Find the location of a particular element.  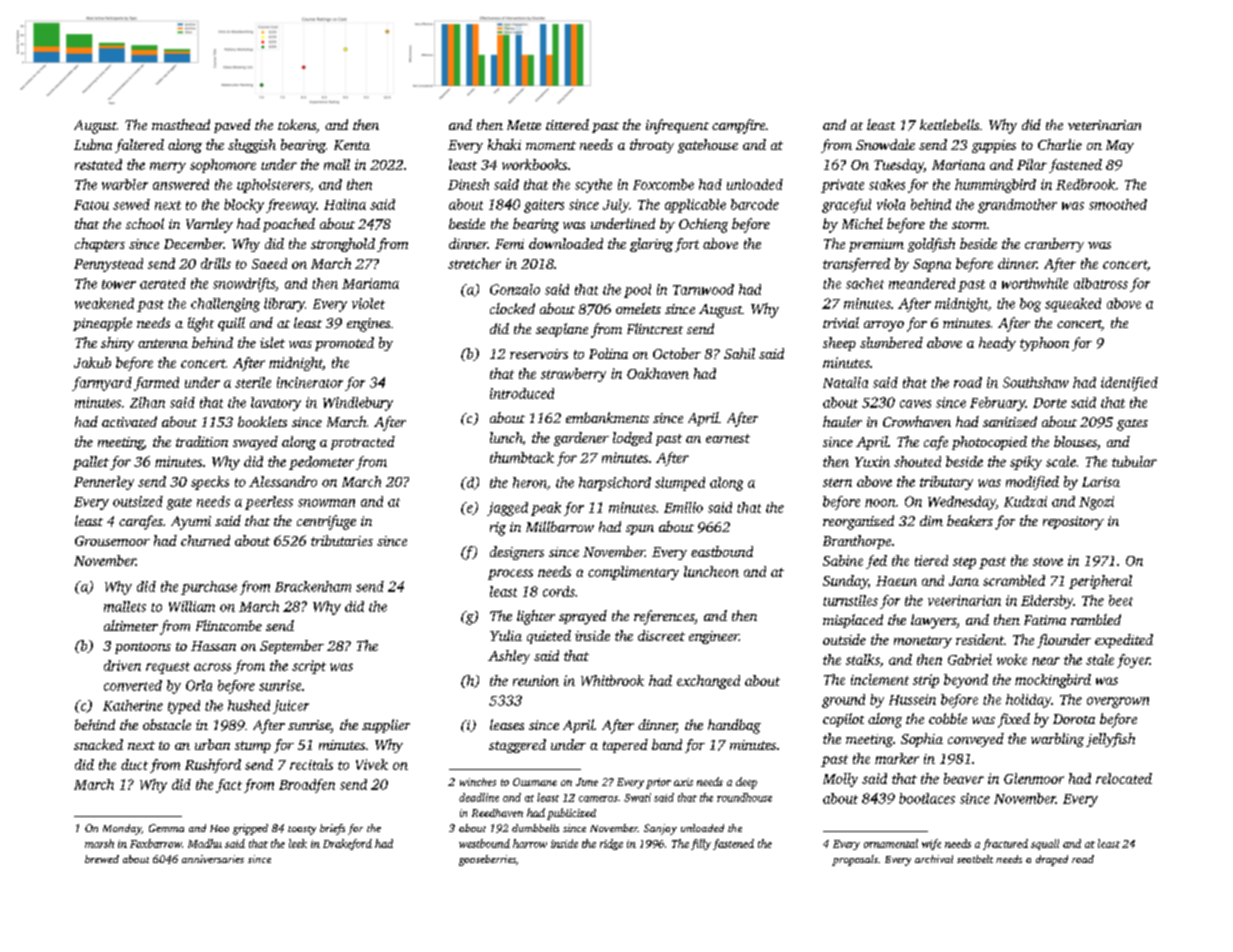

bootlaces is located at coordinates (927, 798).
